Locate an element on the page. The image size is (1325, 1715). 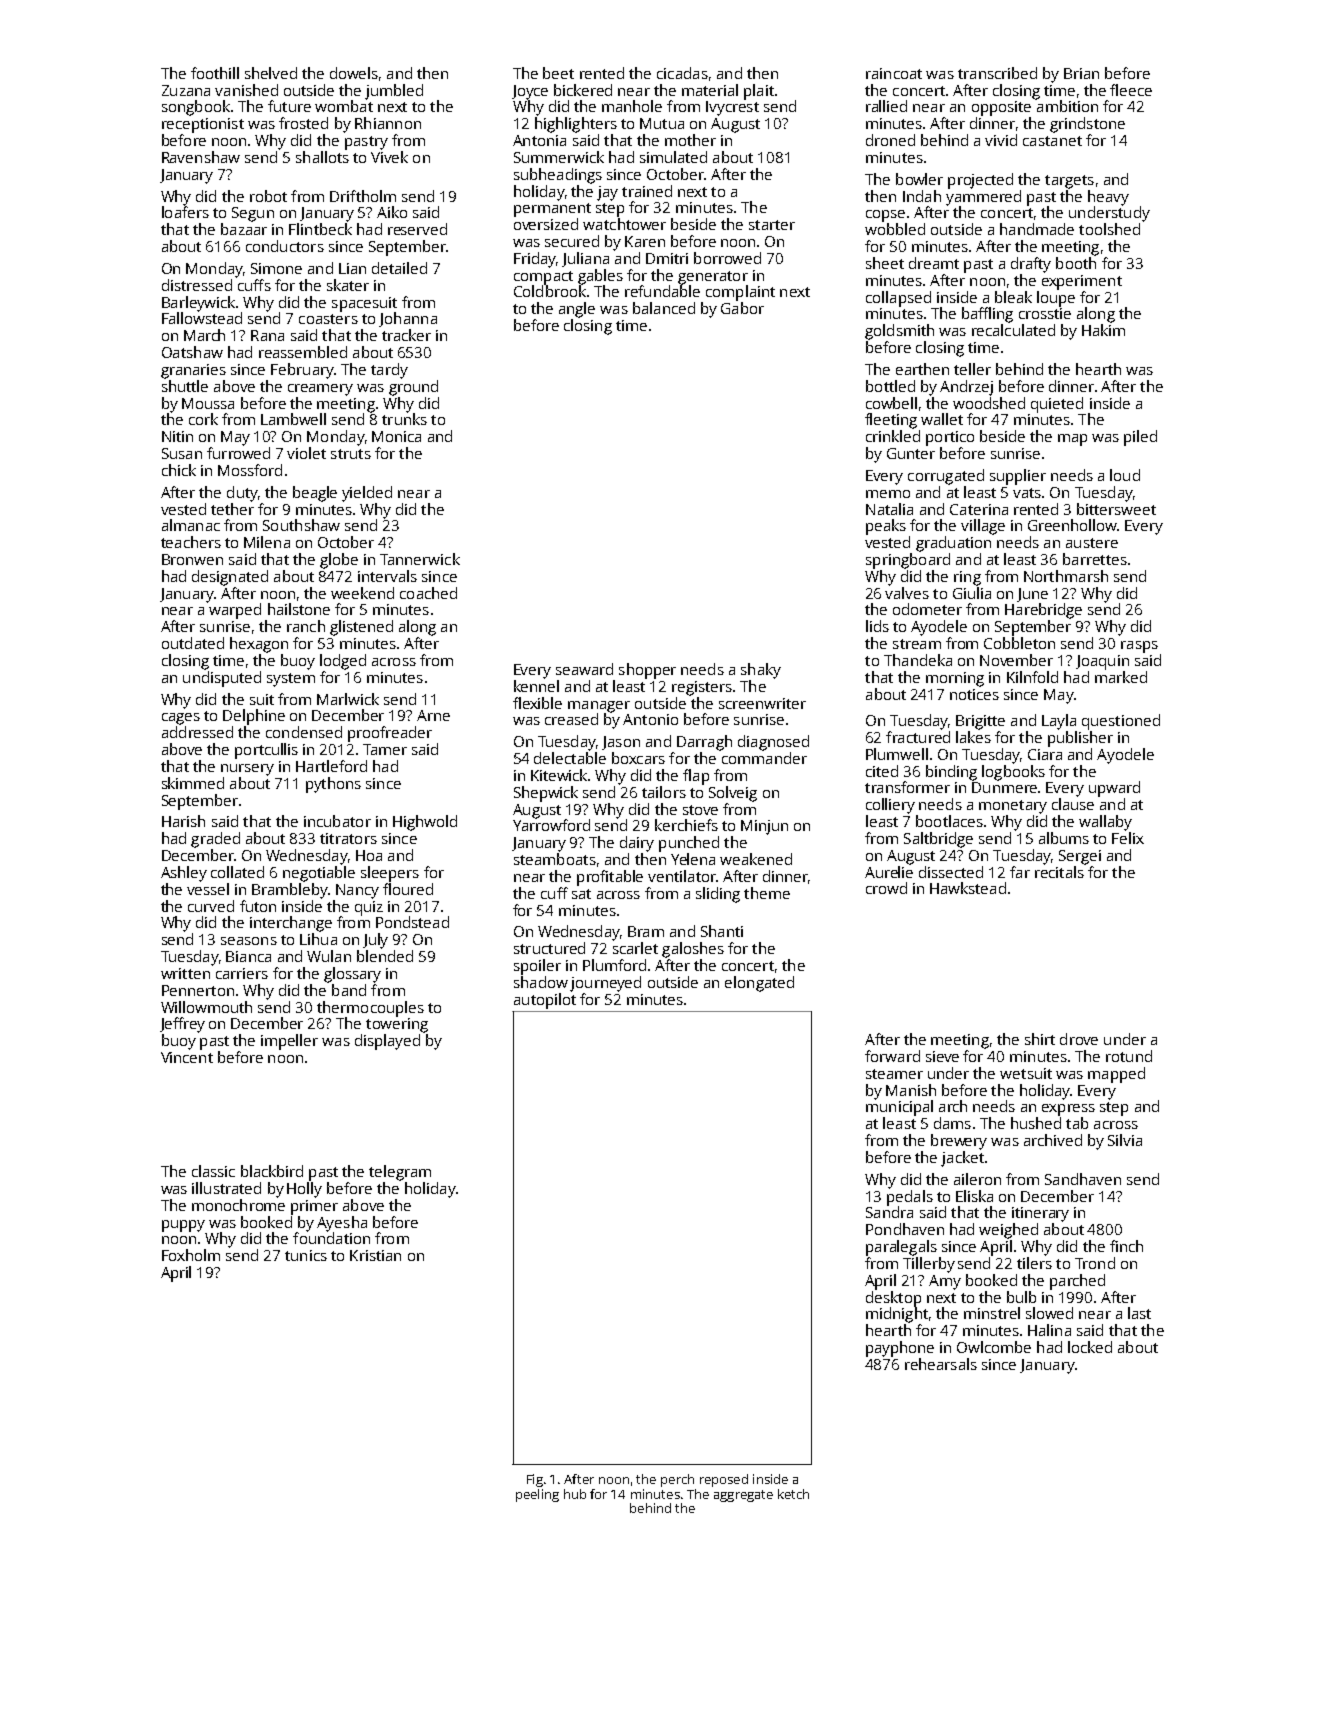
Fig is located at coordinates (535, 1480).
